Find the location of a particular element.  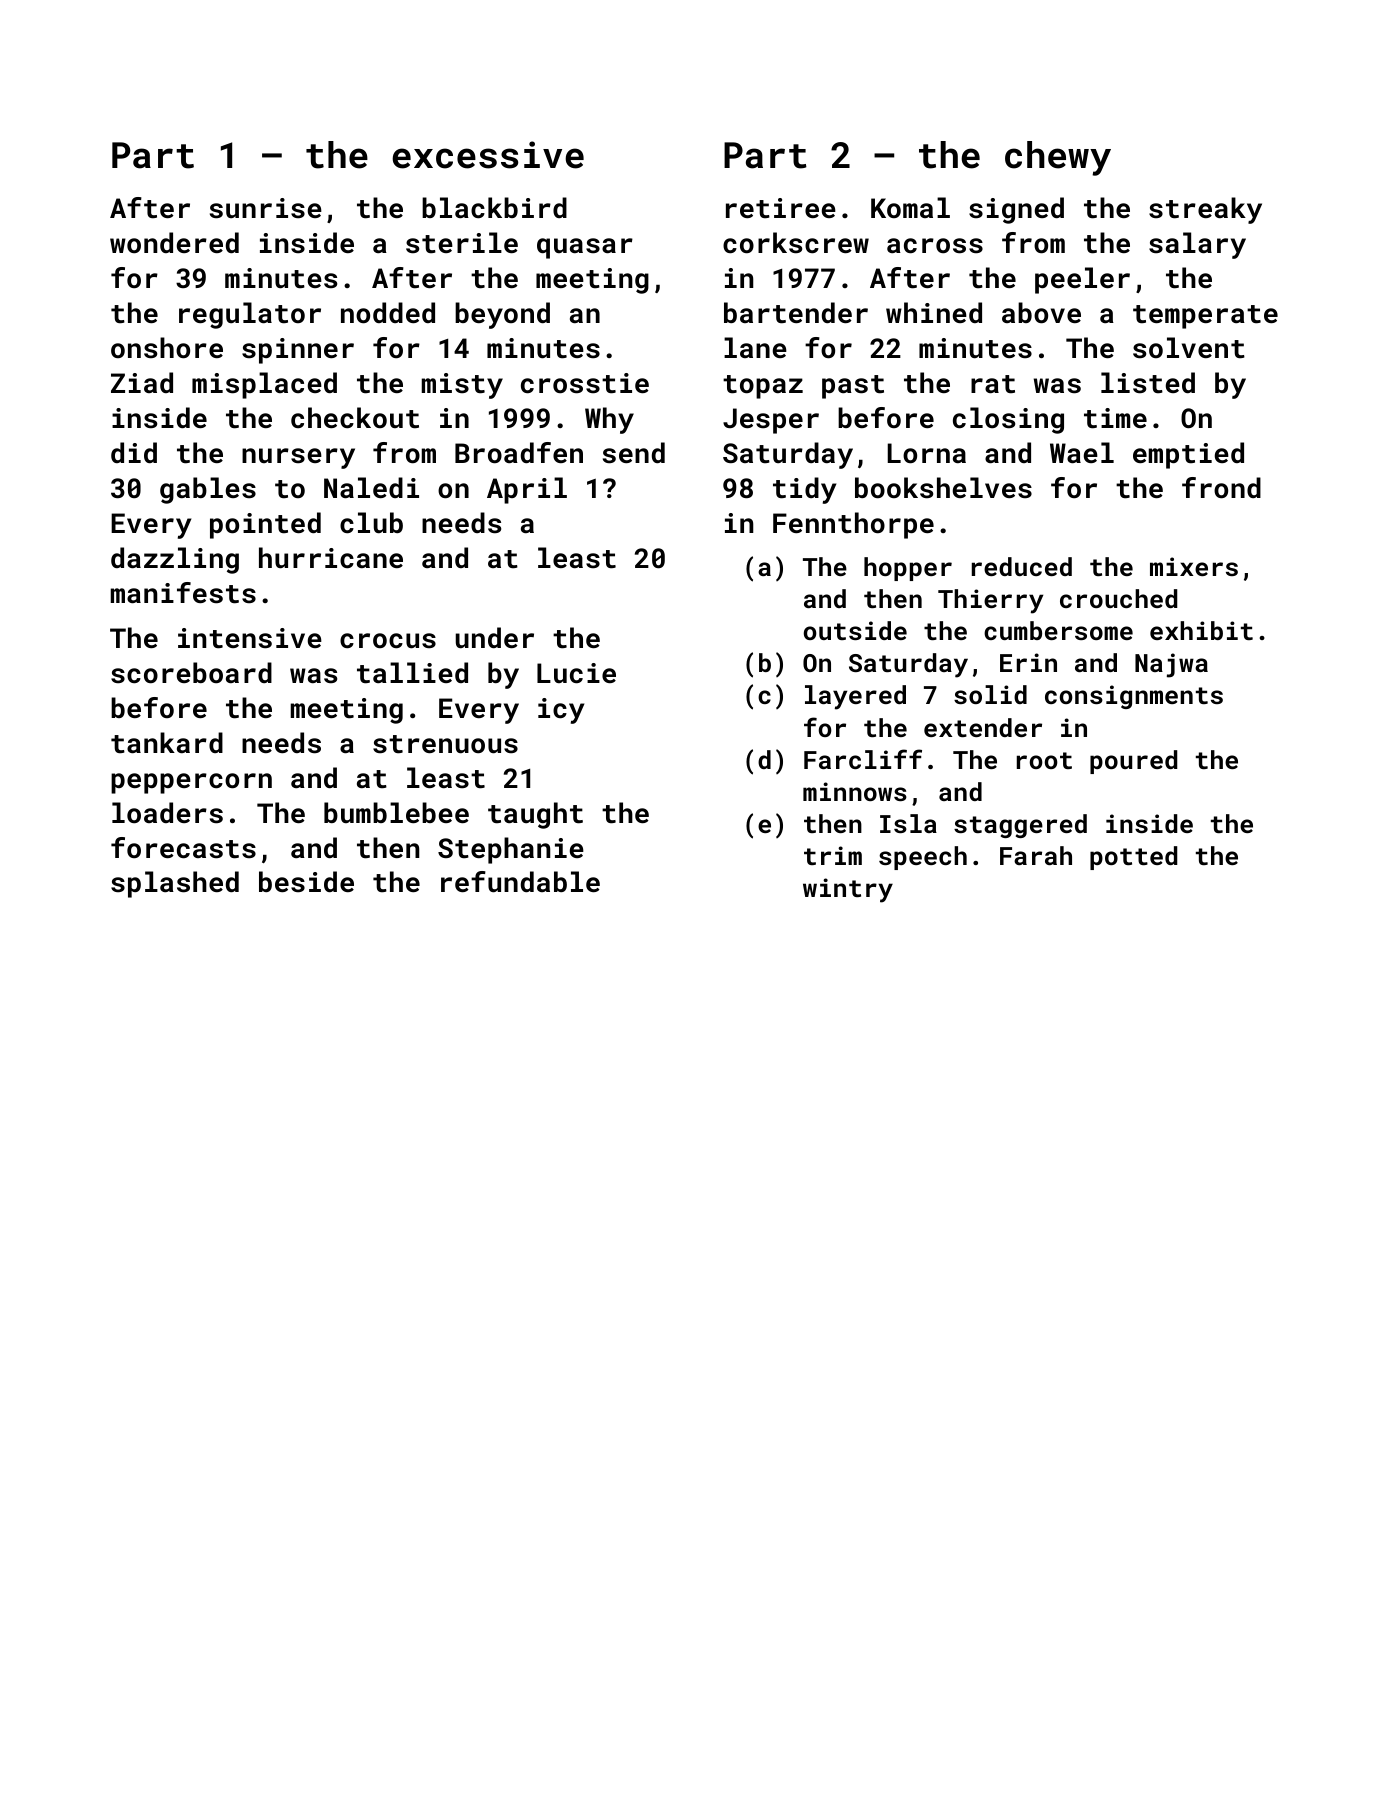

April is located at coordinates (527, 490).
